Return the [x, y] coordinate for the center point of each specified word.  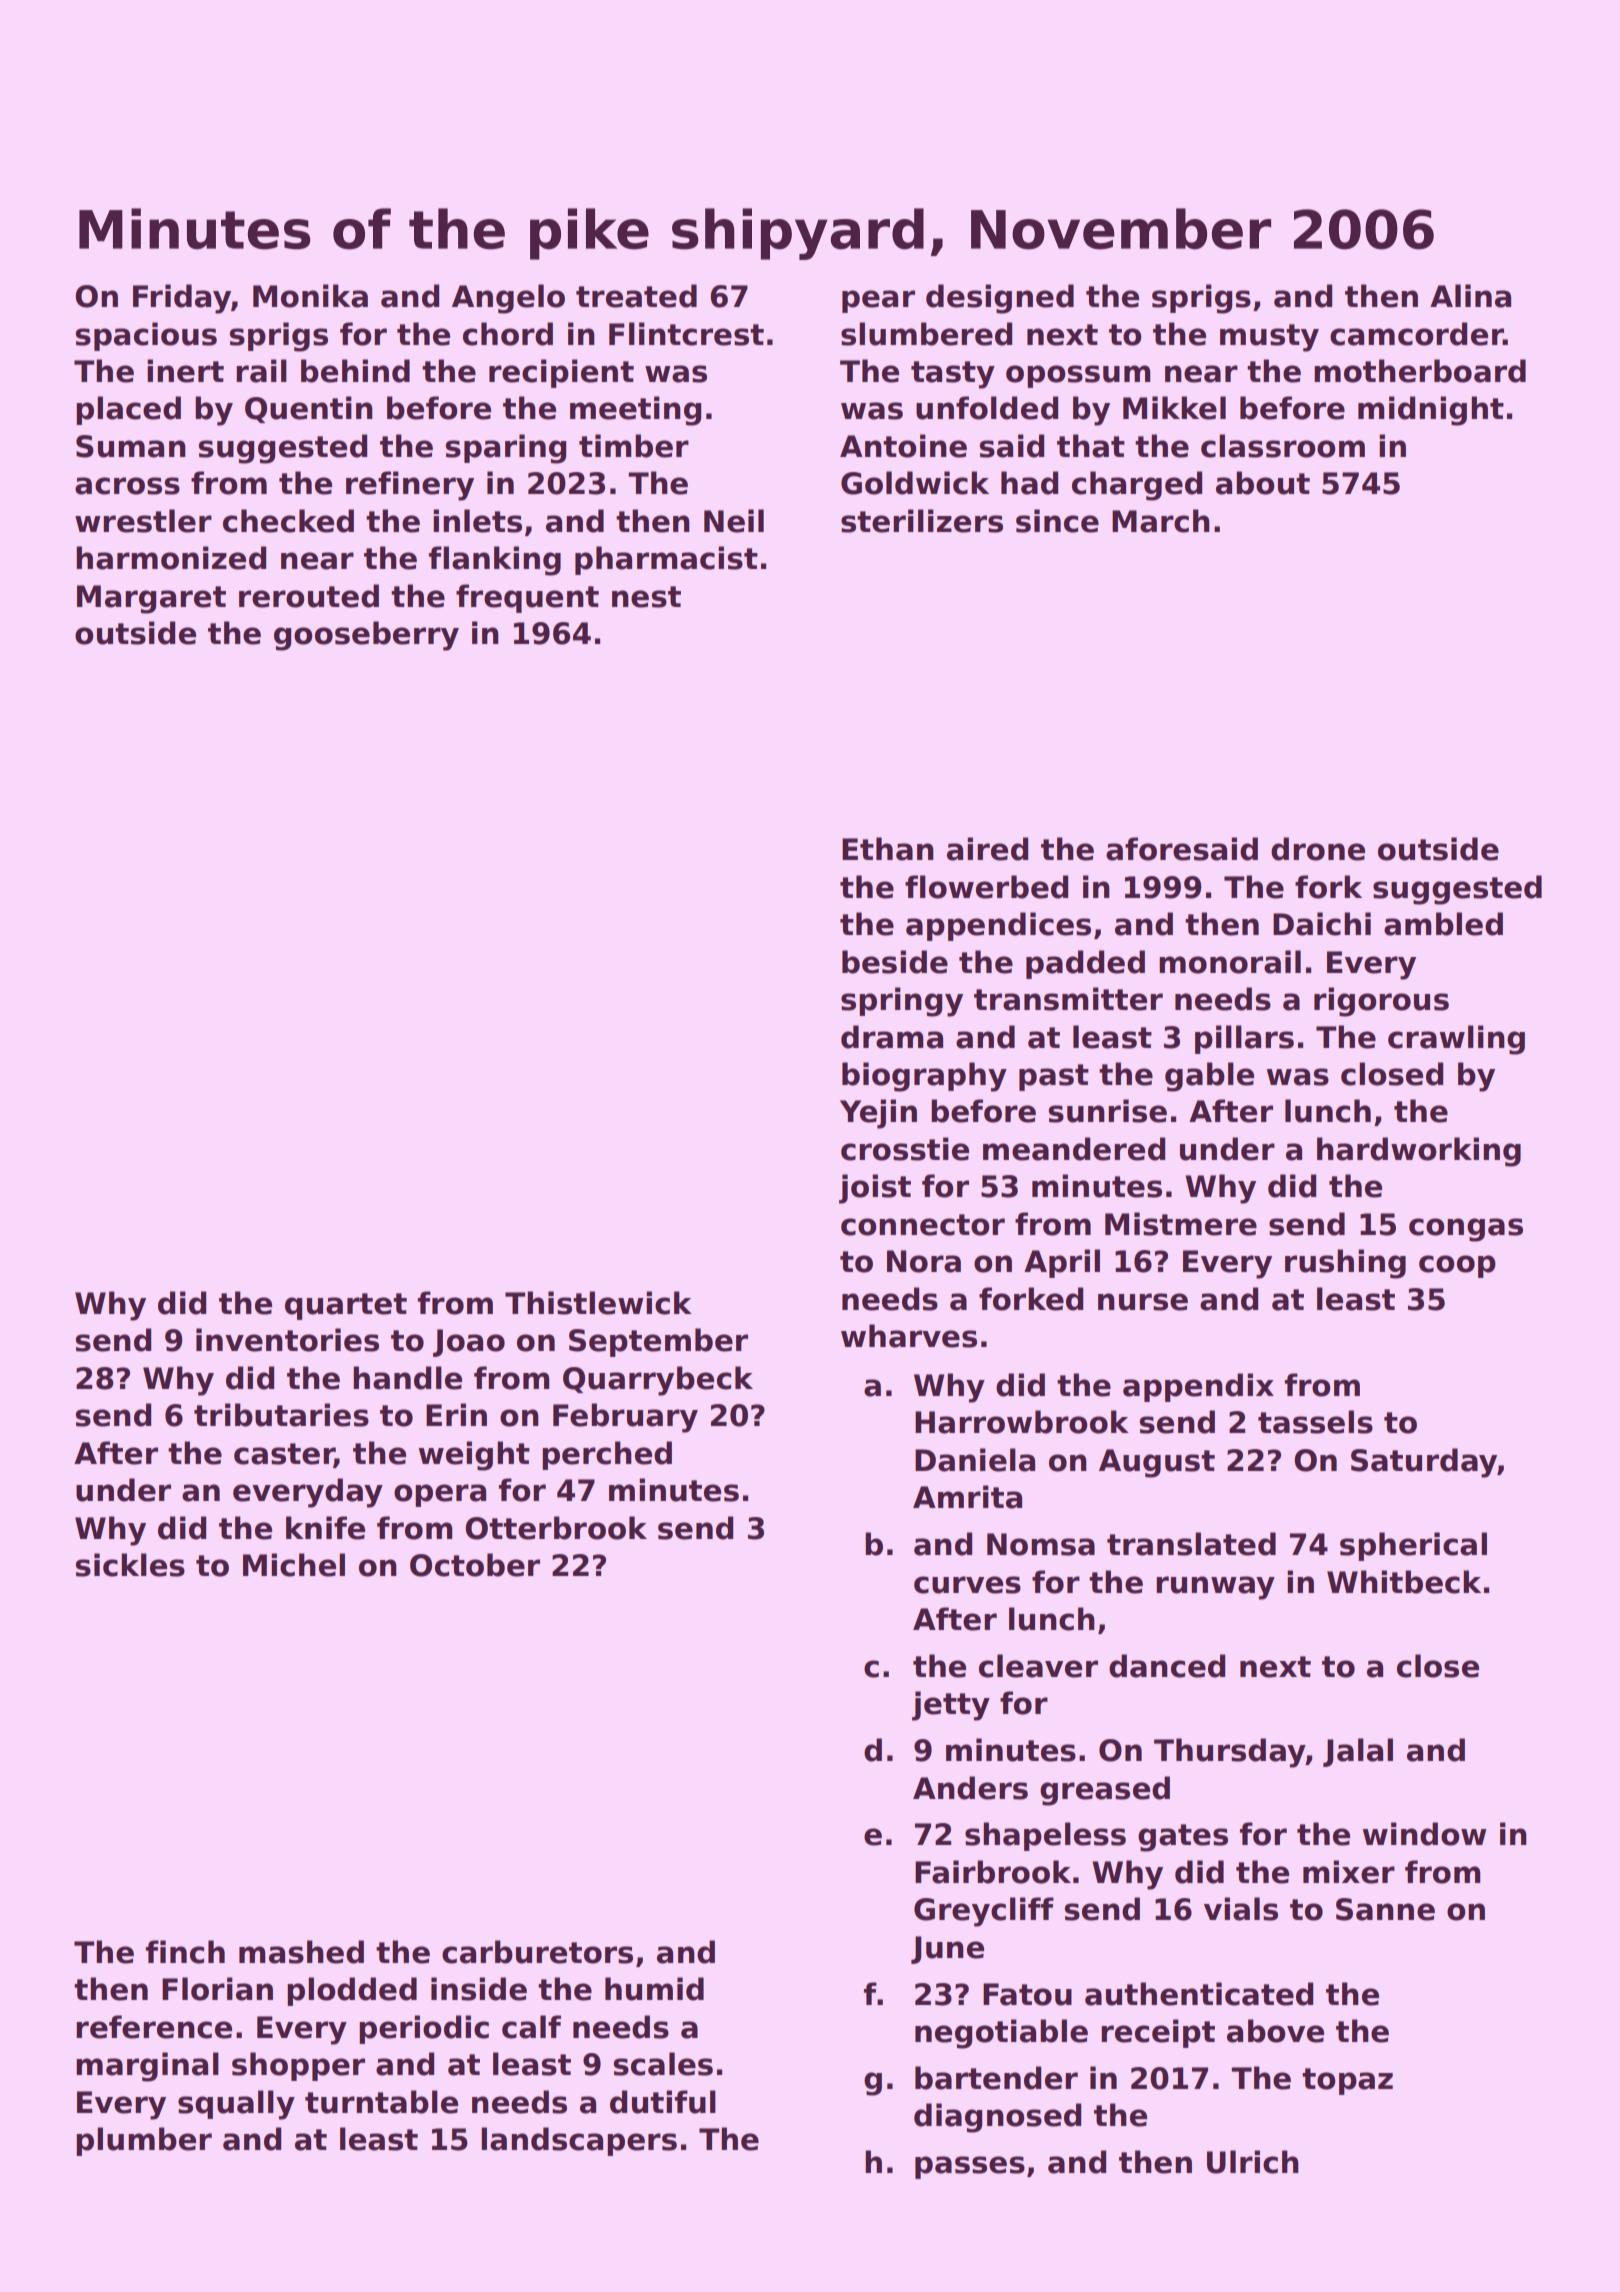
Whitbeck [1404, 1582]
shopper [298, 2066]
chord [508, 334]
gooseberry [366, 636]
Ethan [888, 849]
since [1057, 521]
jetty [951, 1706]
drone [1318, 849]
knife [325, 1528]
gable [1209, 1077]
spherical [1413, 1546]
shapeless [1045, 1836]
